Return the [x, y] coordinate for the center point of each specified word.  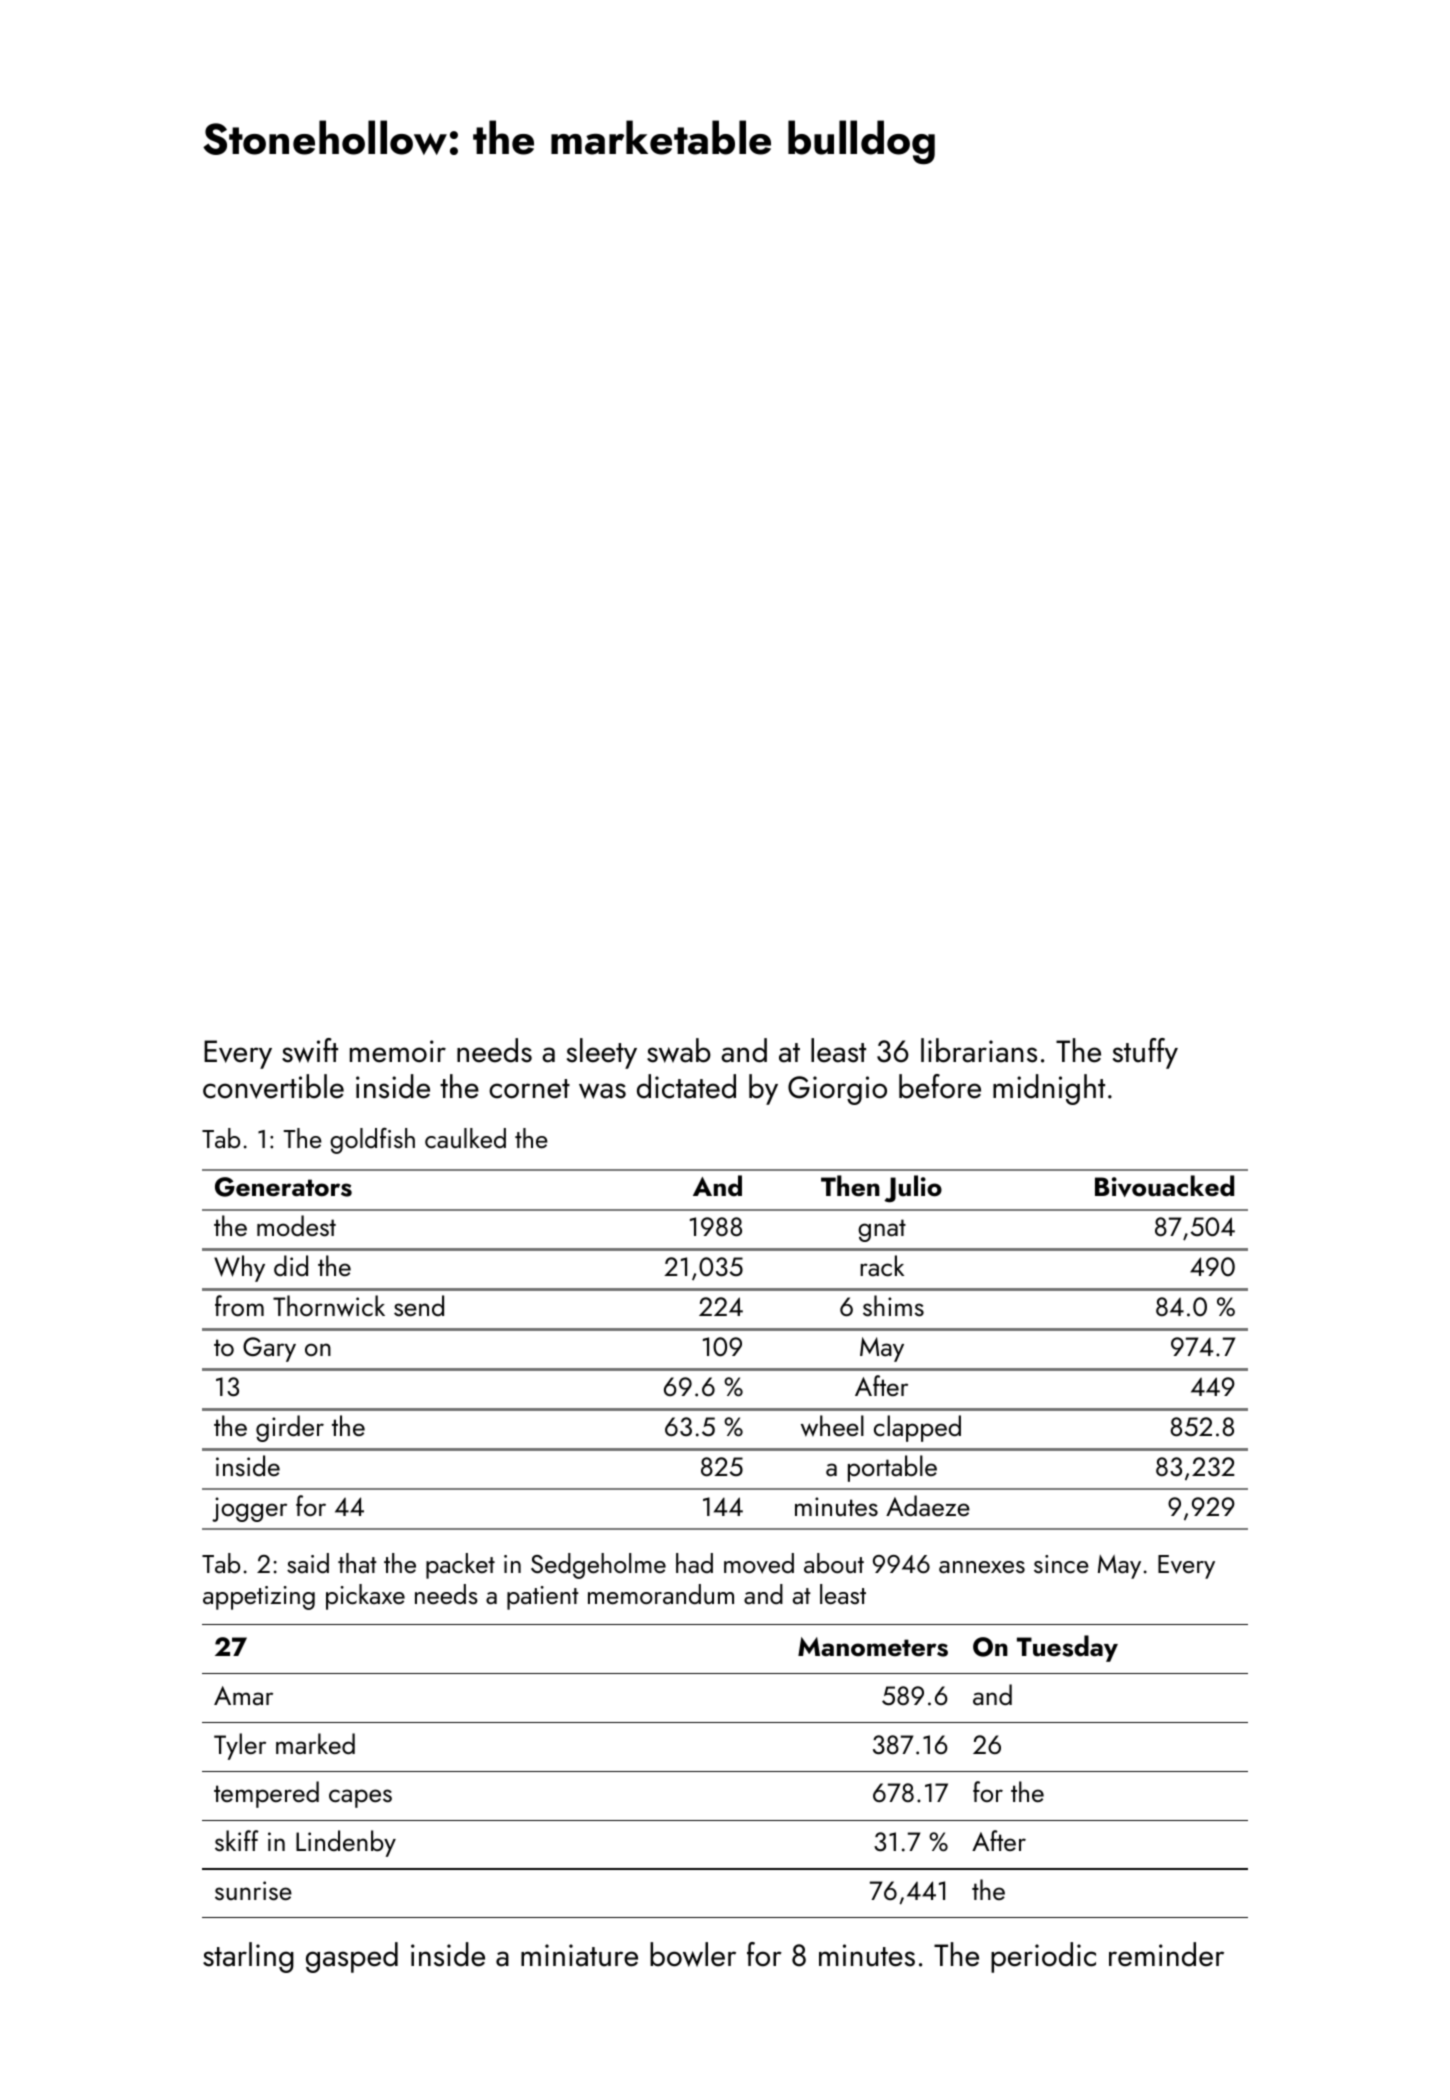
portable [892, 1468]
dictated [686, 1086]
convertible [273, 1086]
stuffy [1145, 1053]
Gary [269, 1349]
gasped [352, 1957]
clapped [917, 1428]
